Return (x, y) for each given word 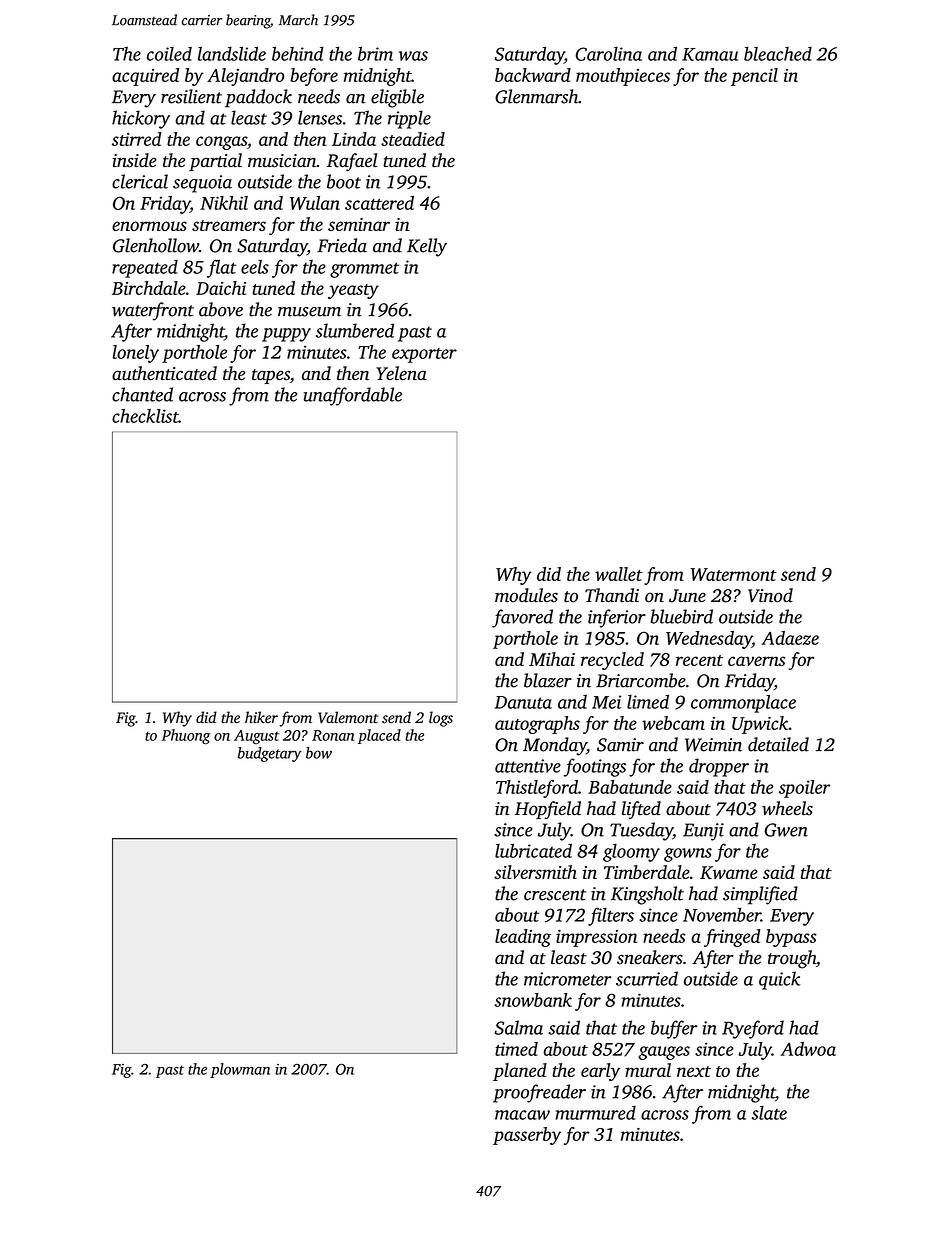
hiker (261, 717)
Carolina (609, 54)
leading (523, 938)
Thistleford (537, 789)
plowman (240, 1070)
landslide (232, 53)
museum (309, 312)
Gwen (786, 830)
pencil (754, 77)
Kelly (427, 247)
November (722, 914)
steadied (413, 139)
